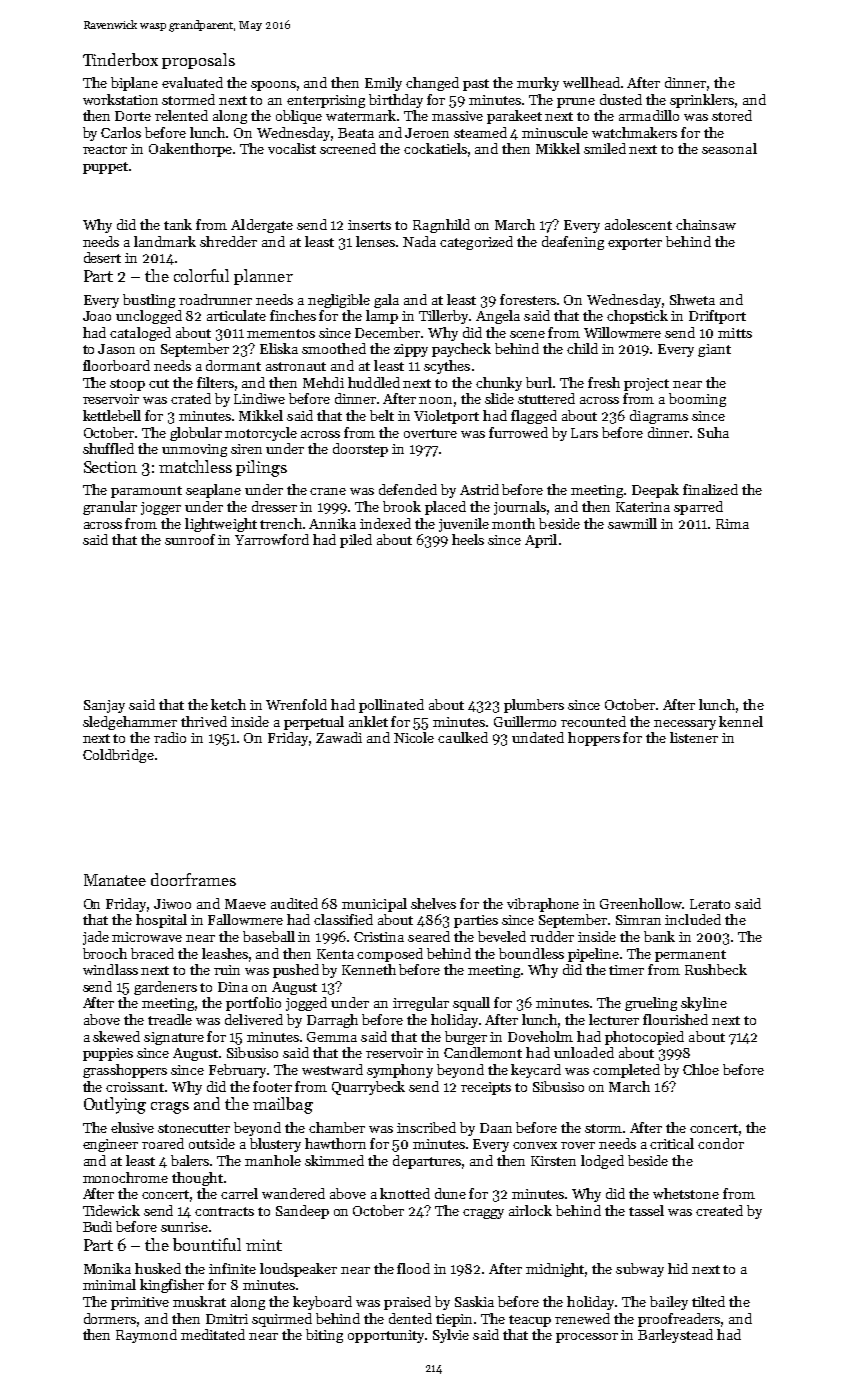  I want to click on Sanjay, so click(104, 706).
